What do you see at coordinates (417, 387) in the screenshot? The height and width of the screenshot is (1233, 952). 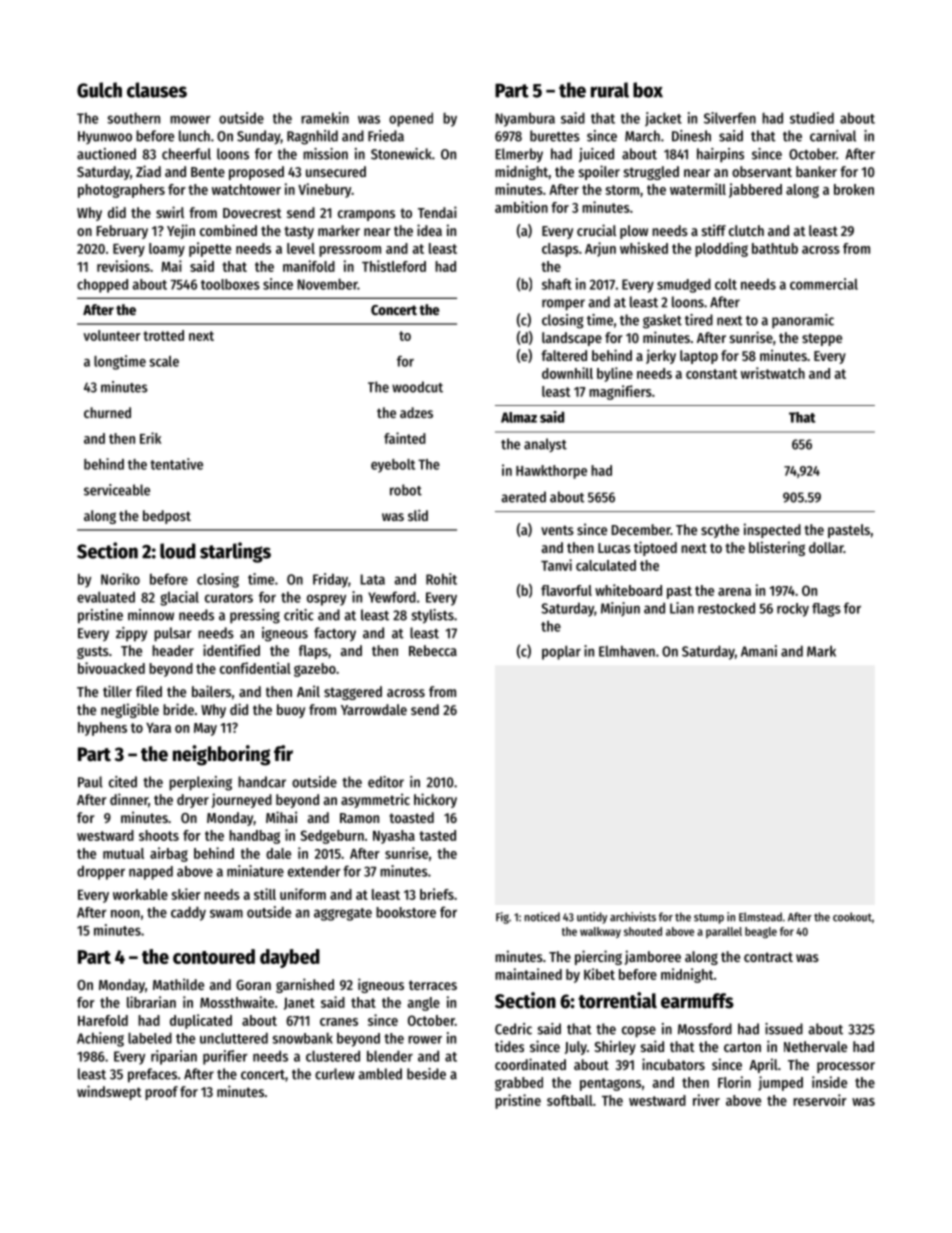 I see `woodcut` at bounding box center [417, 387].
